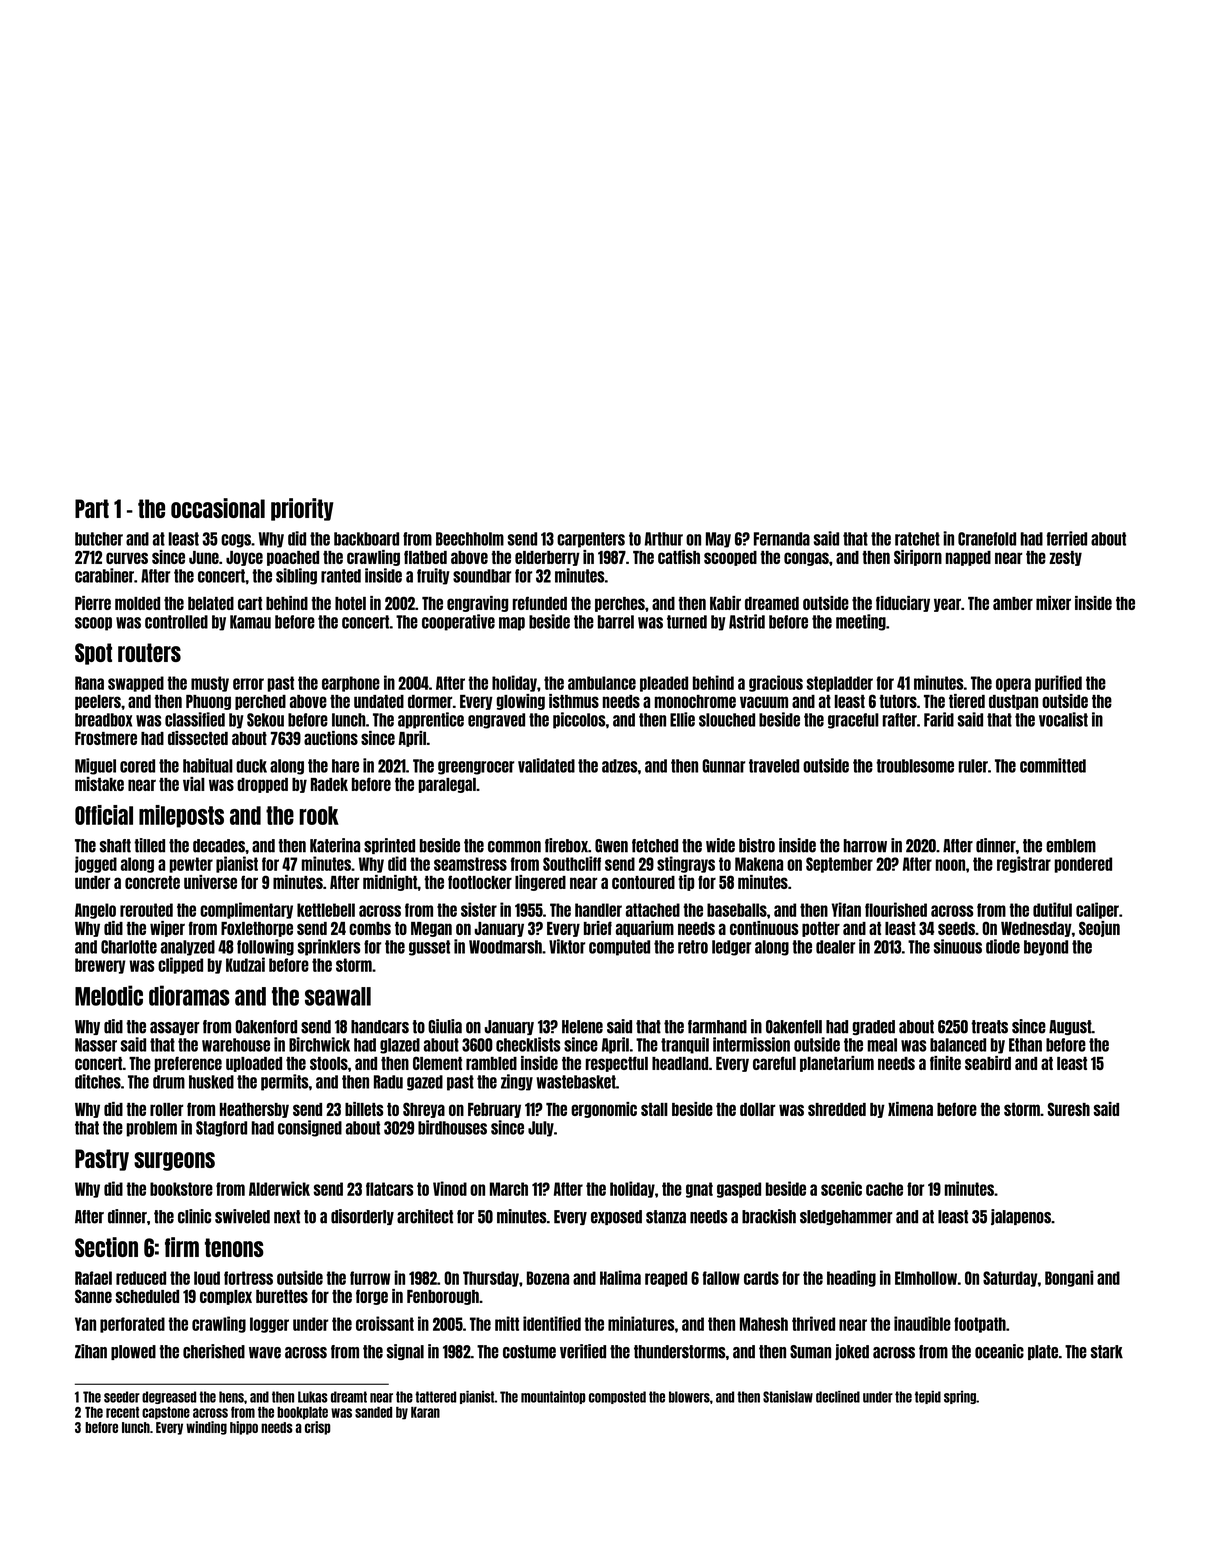  Describe the element at coordinates (99, 539) in the screenshot. I see `butcher` at that location.
